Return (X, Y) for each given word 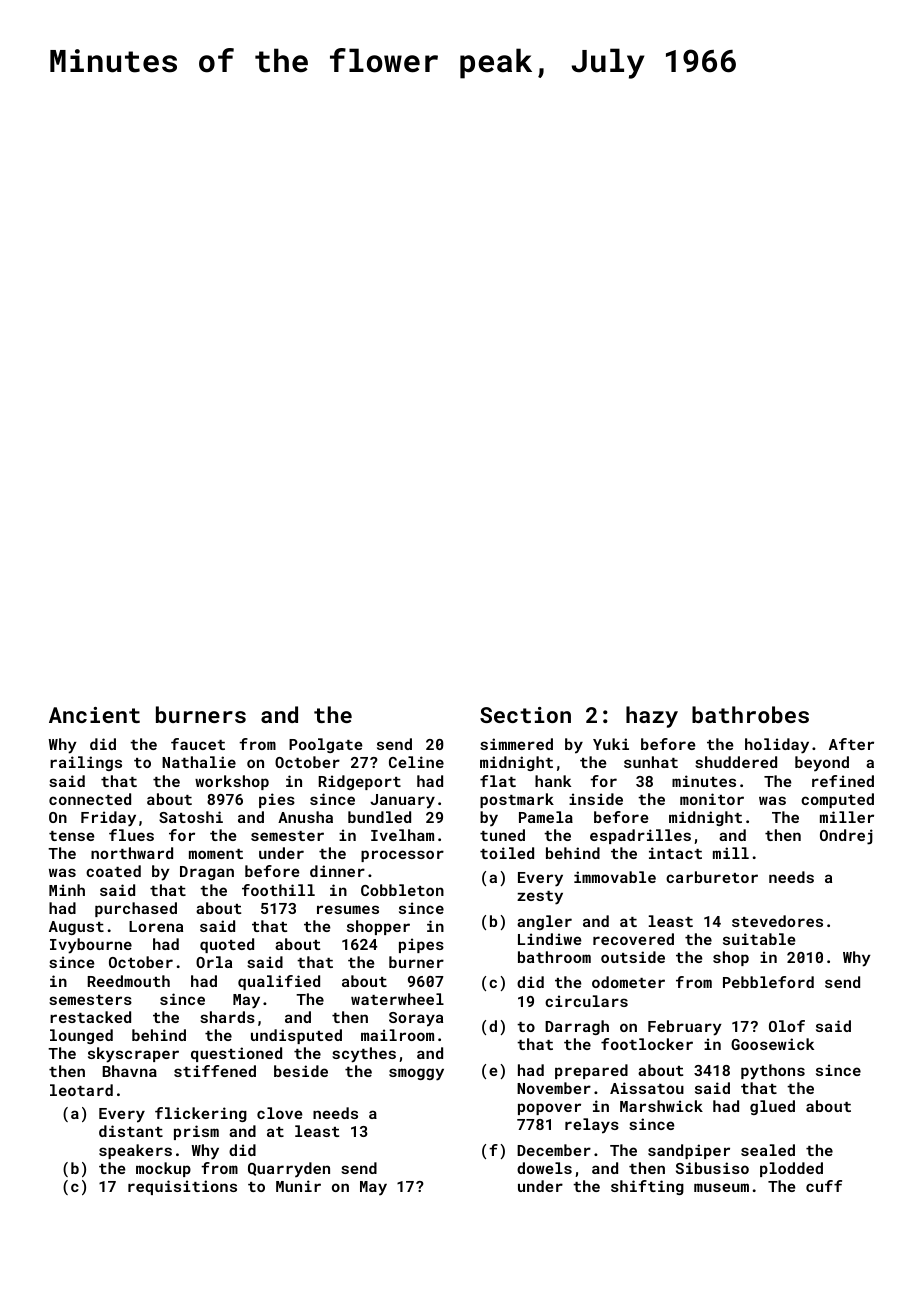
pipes (421, 945)
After (851, 744)
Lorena (156, 926)
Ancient (94, 715)
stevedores (777, 921)
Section (525, 715)
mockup (163, 1169)
